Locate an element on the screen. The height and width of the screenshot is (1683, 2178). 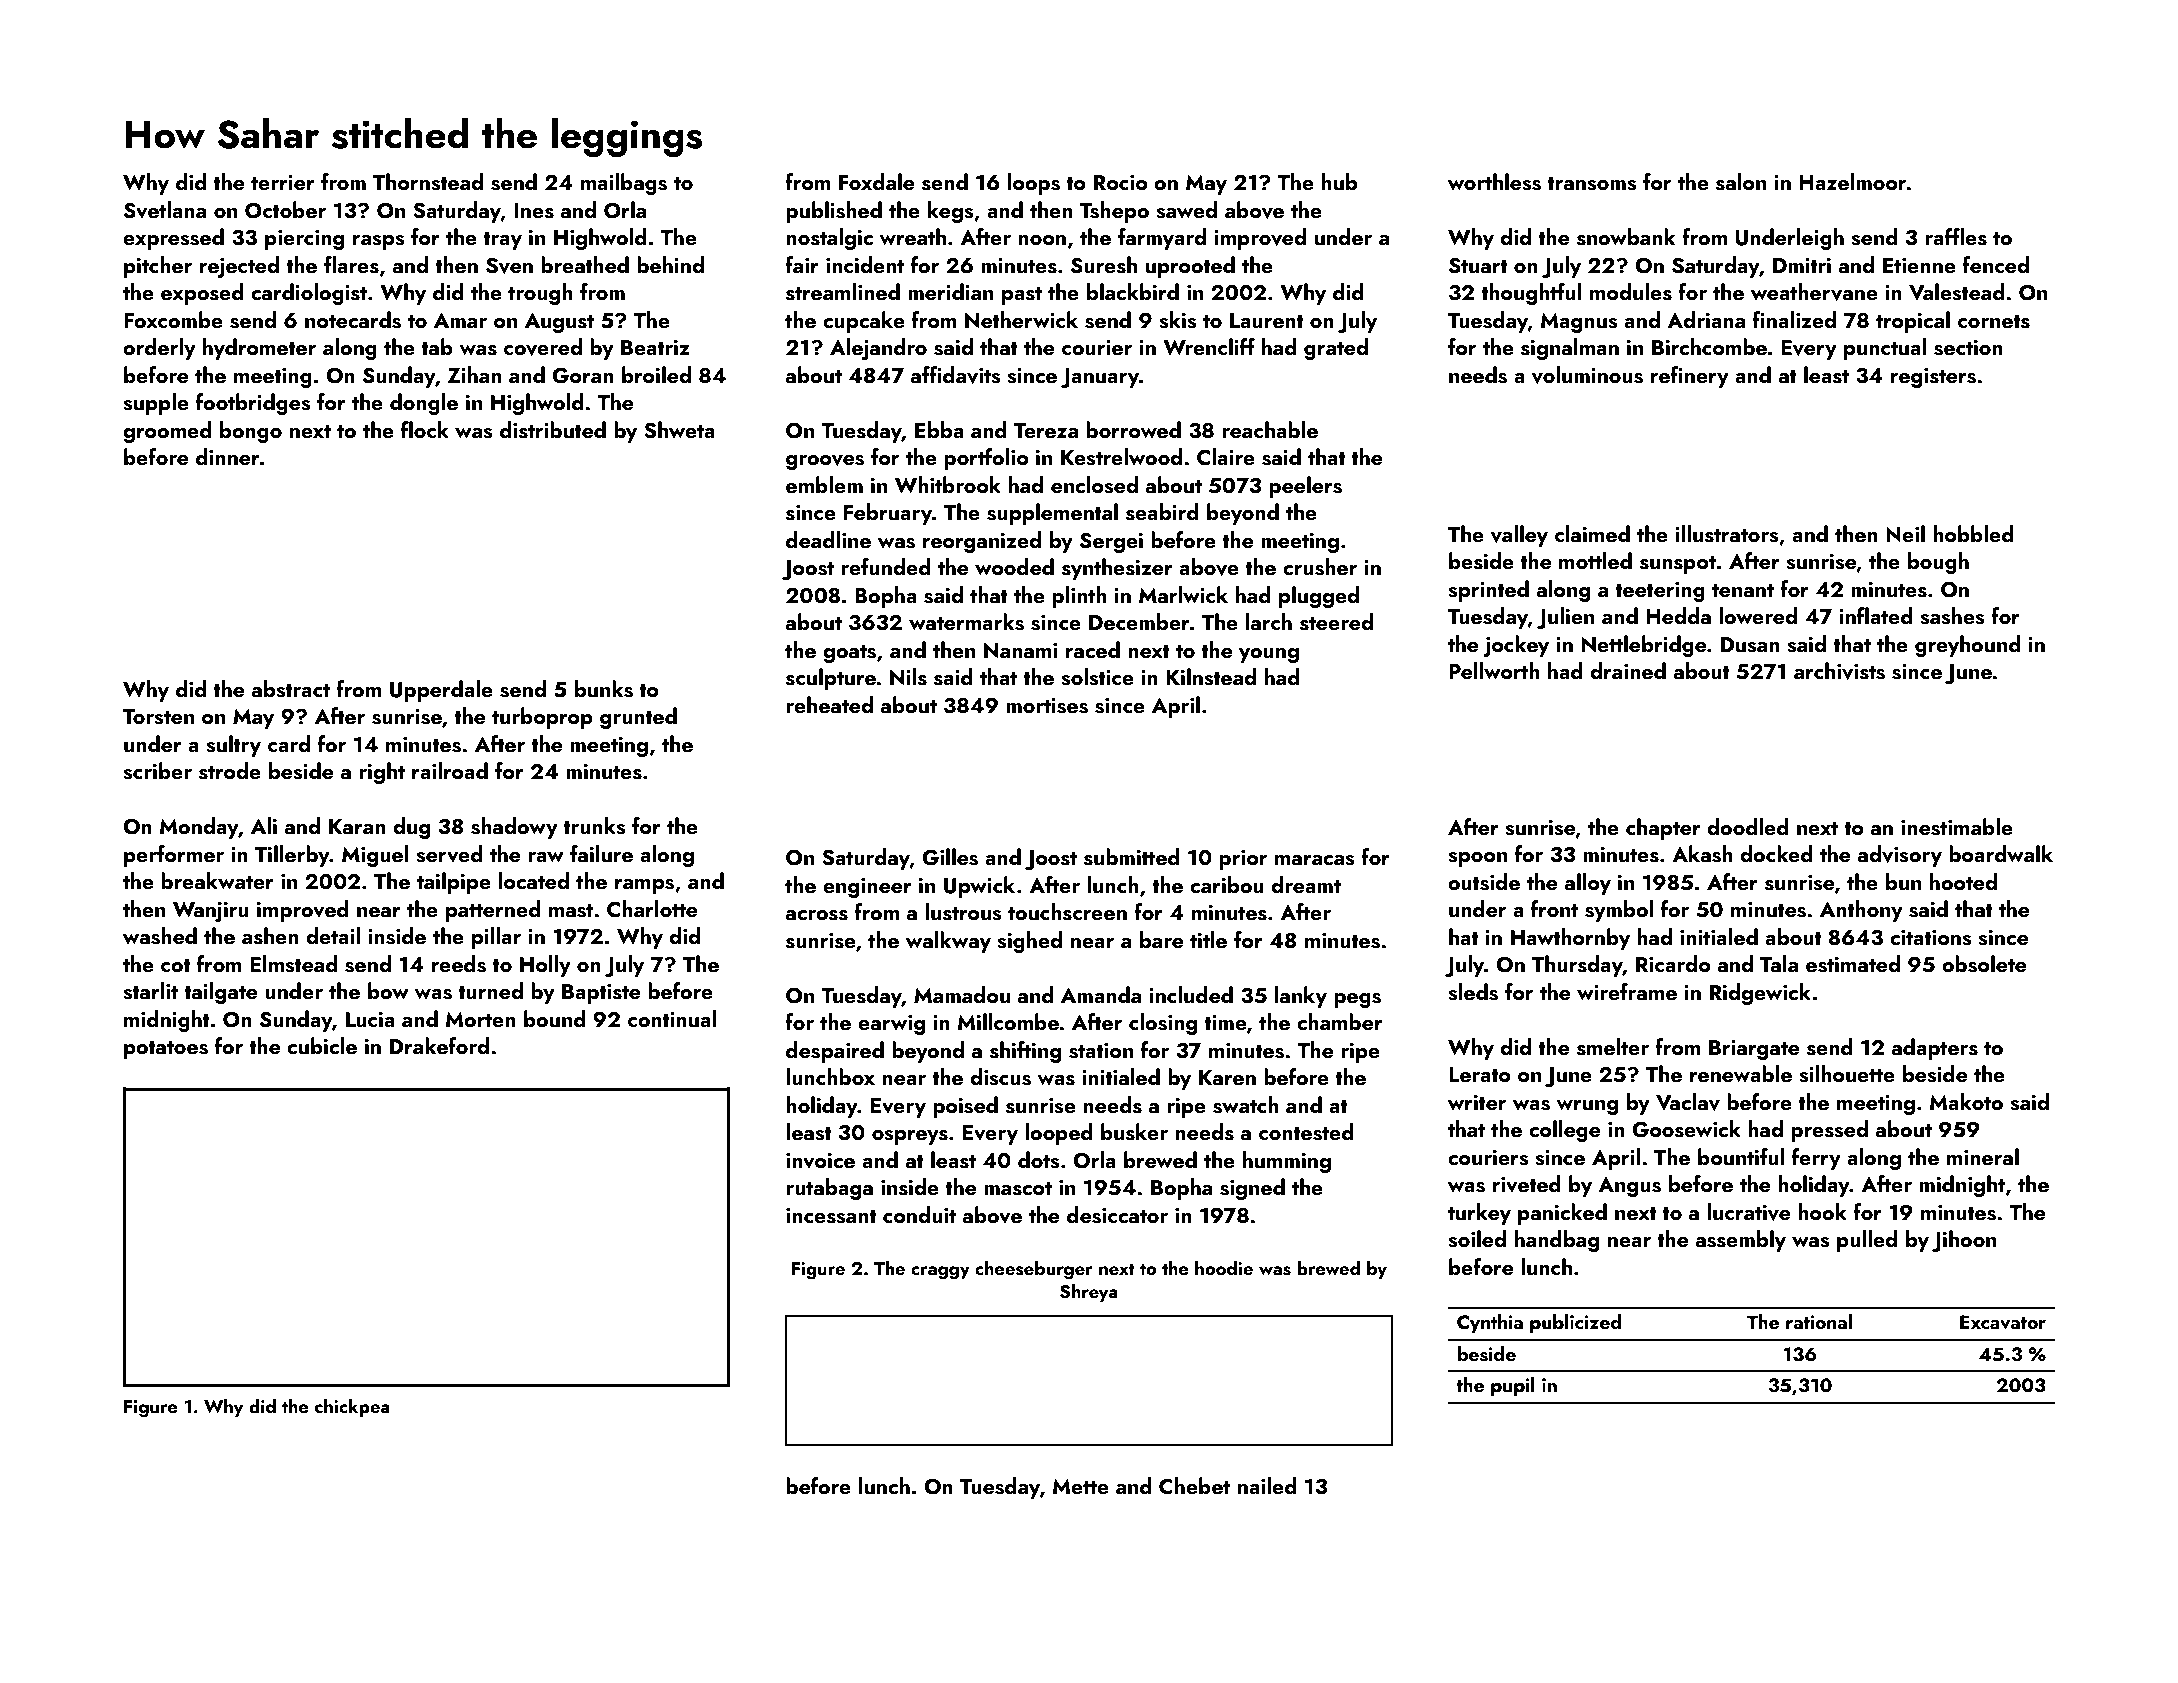
Shreya is located at coordinates (1089, 1292).
